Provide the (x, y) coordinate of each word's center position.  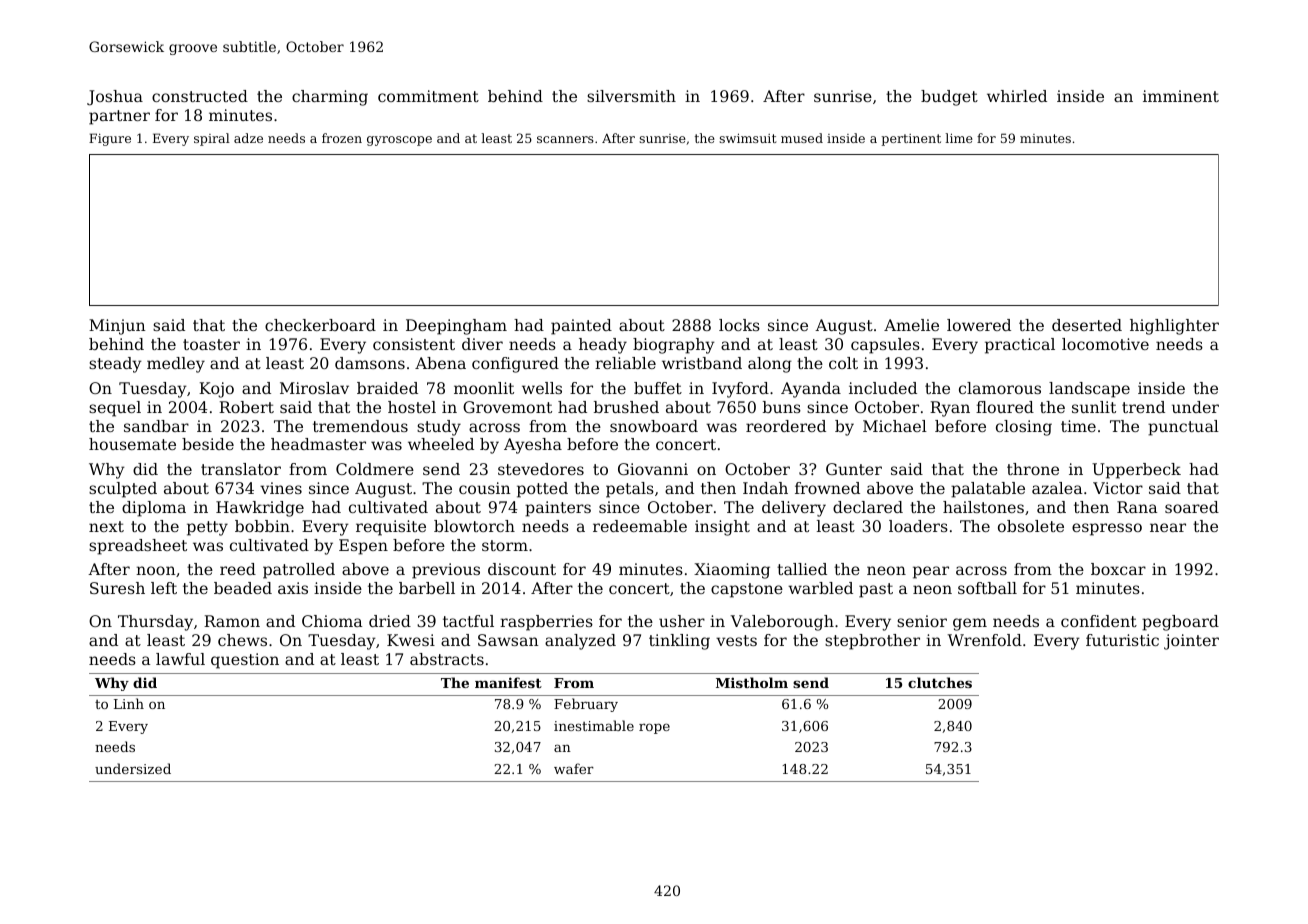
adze (248, 138)
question (245, 661)
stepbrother (872, 642)
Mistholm (752, 682)
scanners (565, 139)
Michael (895, 426)
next (106, 526)
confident (1099, 621)
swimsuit (748, 138)
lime (959, 138)
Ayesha (533, 446)
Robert (246, 407)
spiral (212, 139)
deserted (1087, 325)
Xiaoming (732, 571)
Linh (129, 703)
